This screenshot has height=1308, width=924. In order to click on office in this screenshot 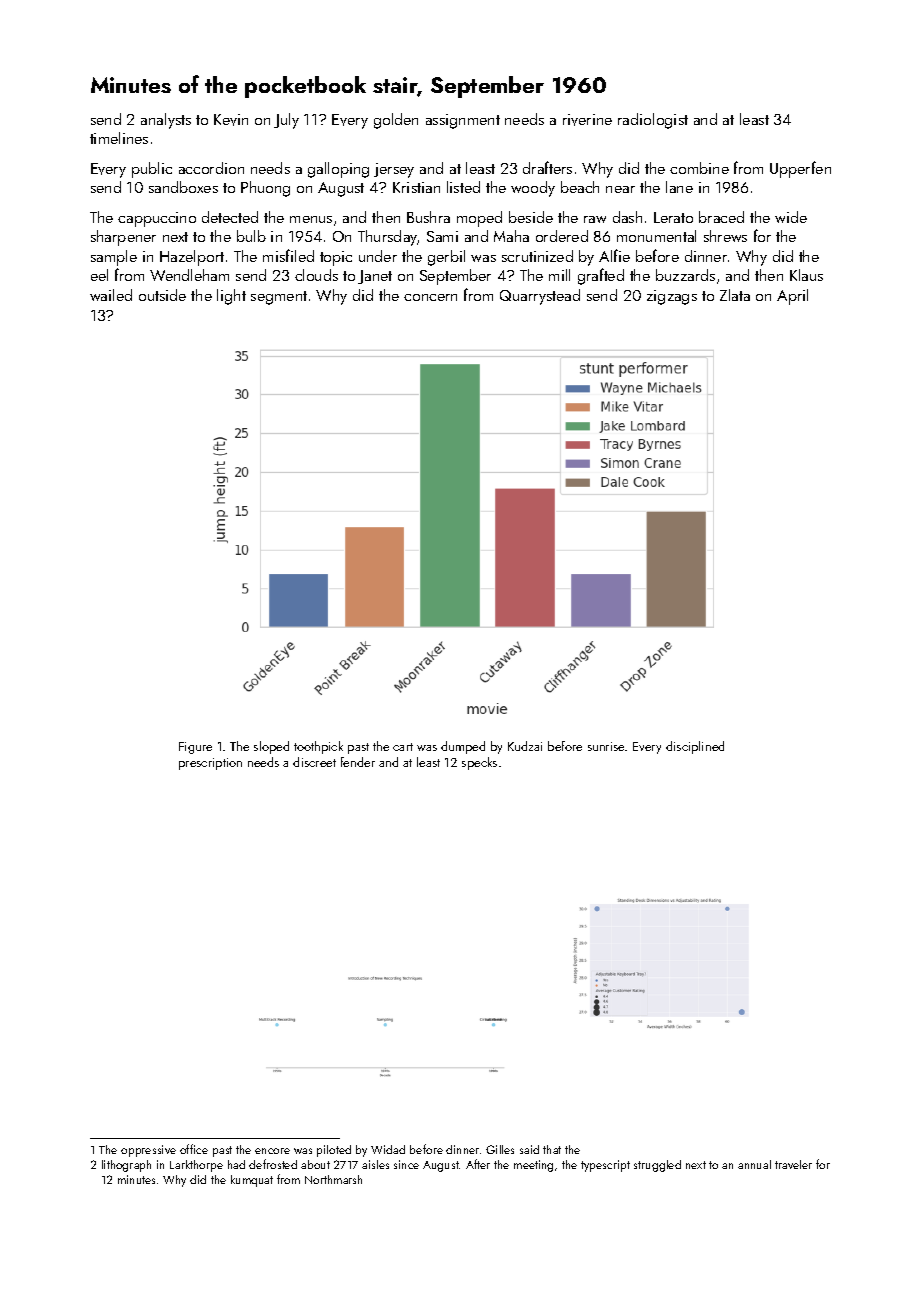, I will do `click(194, 1149)`.
